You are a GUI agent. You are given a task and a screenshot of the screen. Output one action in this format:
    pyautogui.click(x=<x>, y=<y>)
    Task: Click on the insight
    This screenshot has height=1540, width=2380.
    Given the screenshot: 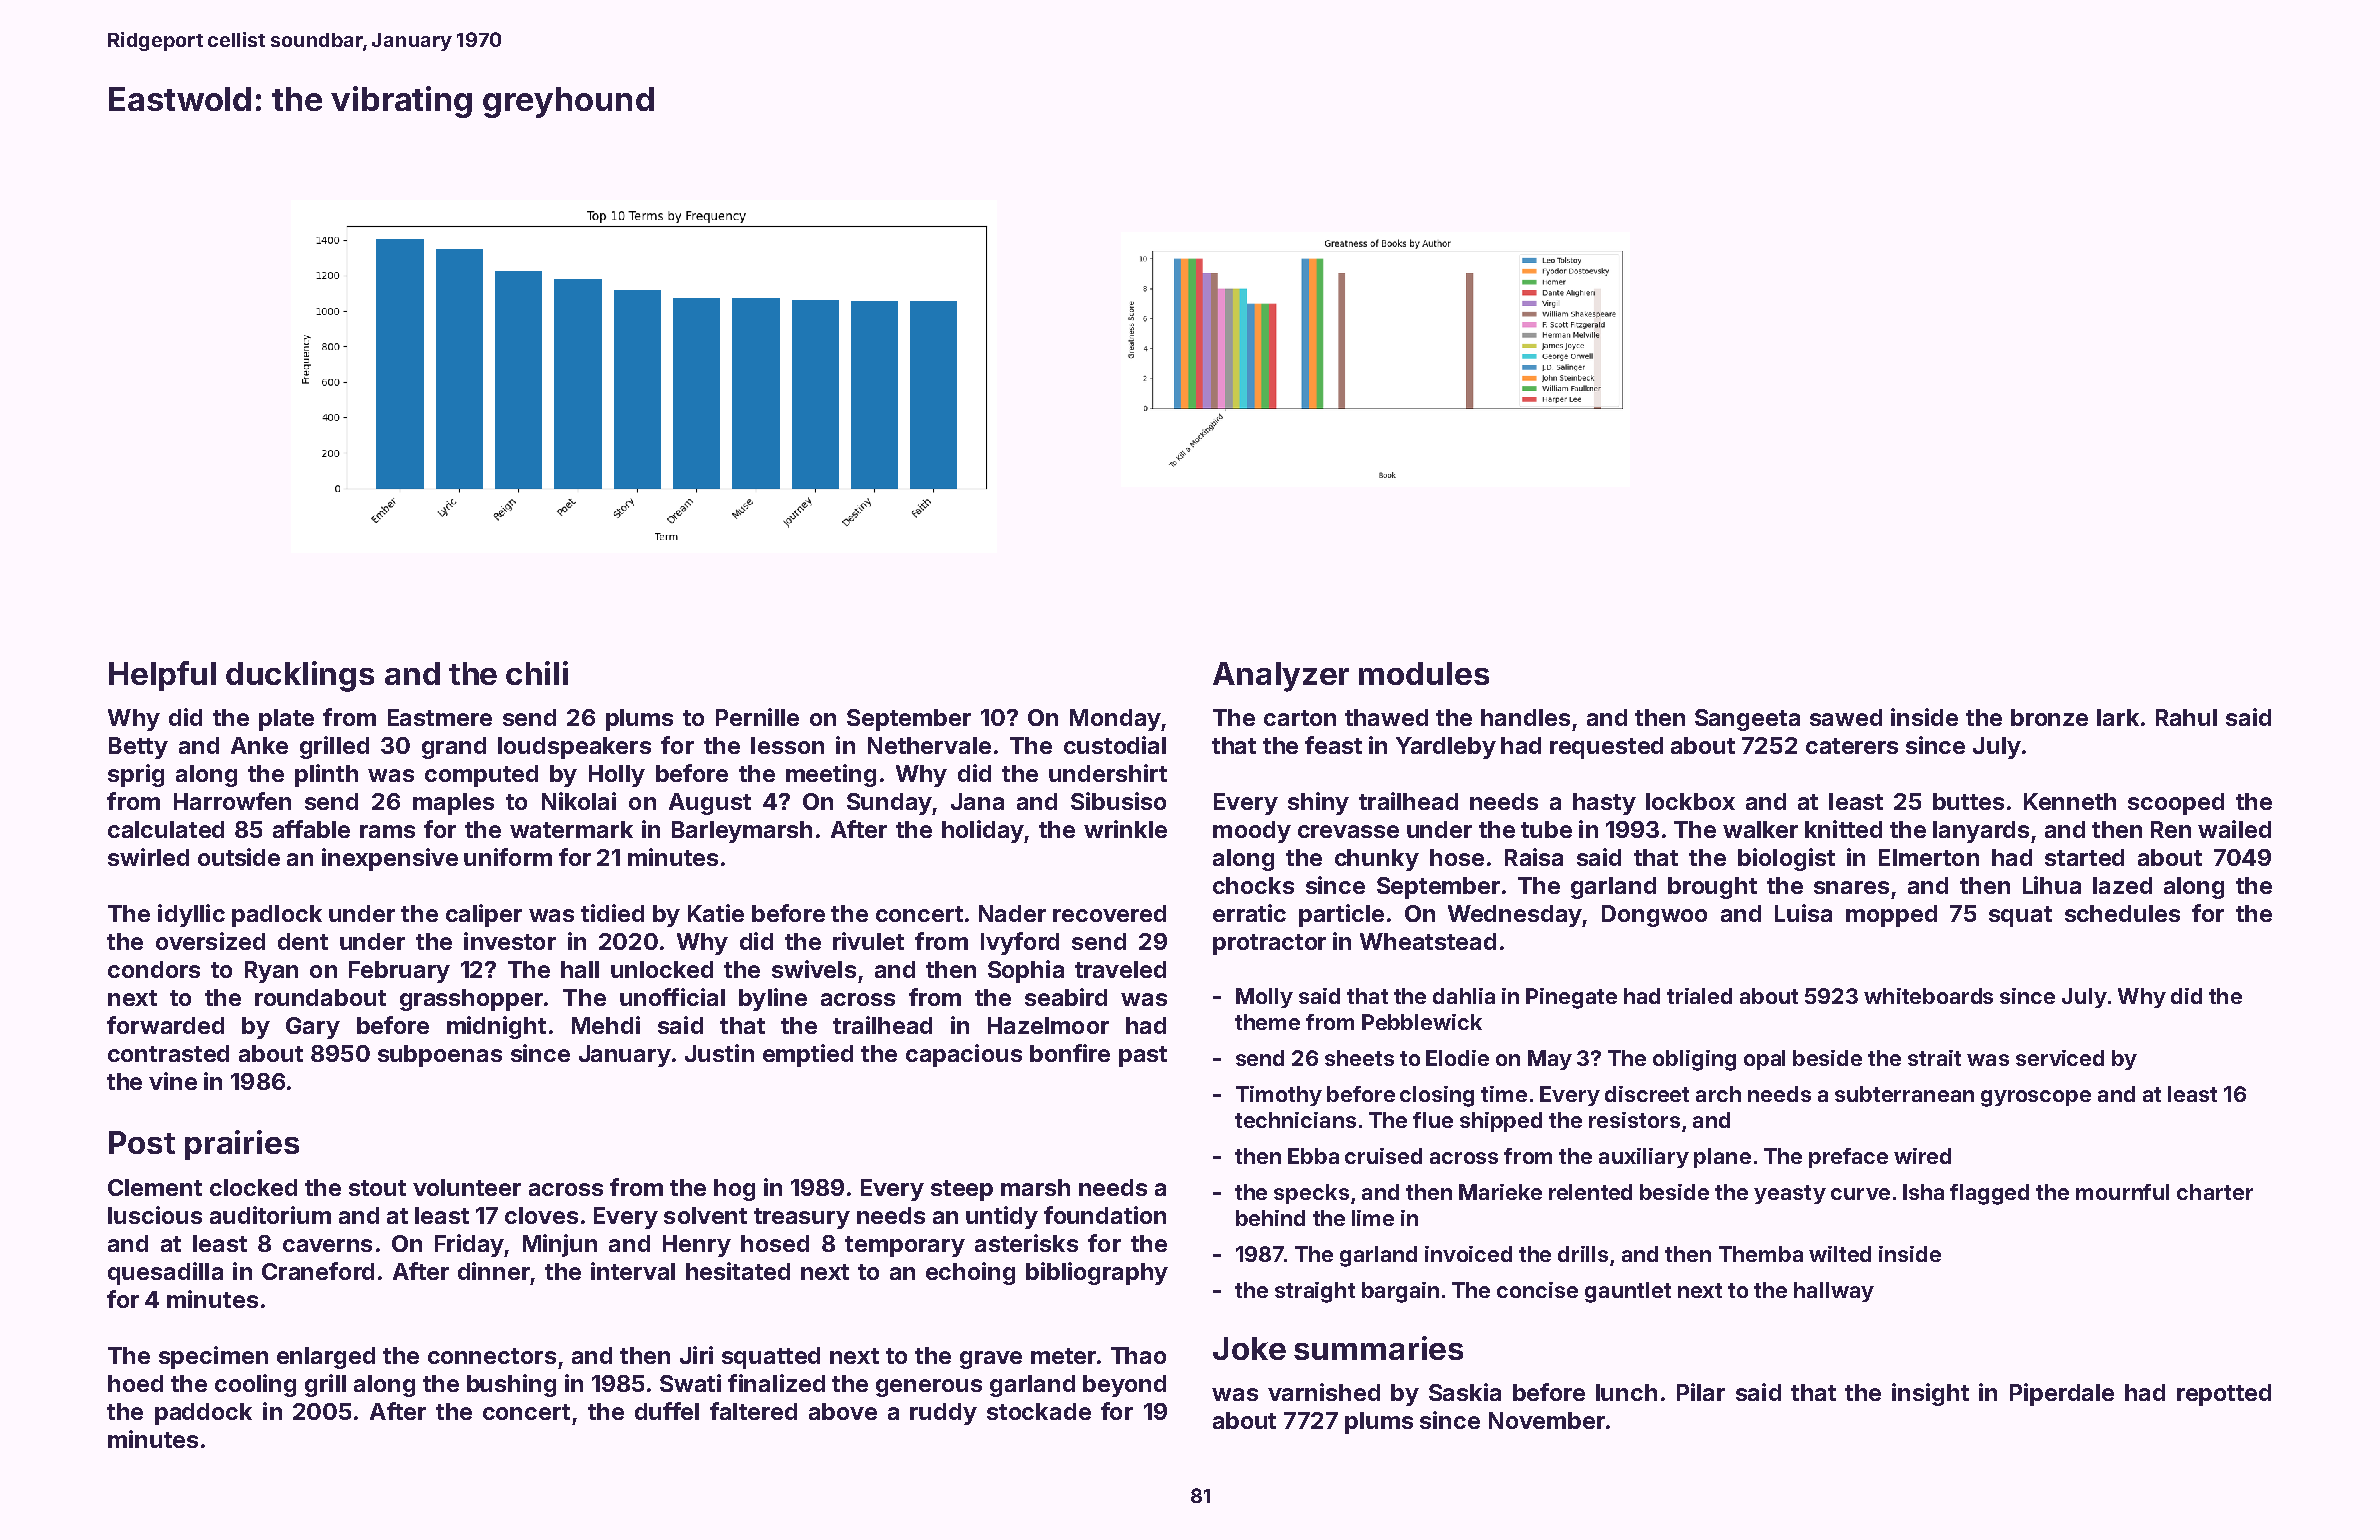 What is the action you would take?
    pyautogui.click(x=1930, y=1394)
